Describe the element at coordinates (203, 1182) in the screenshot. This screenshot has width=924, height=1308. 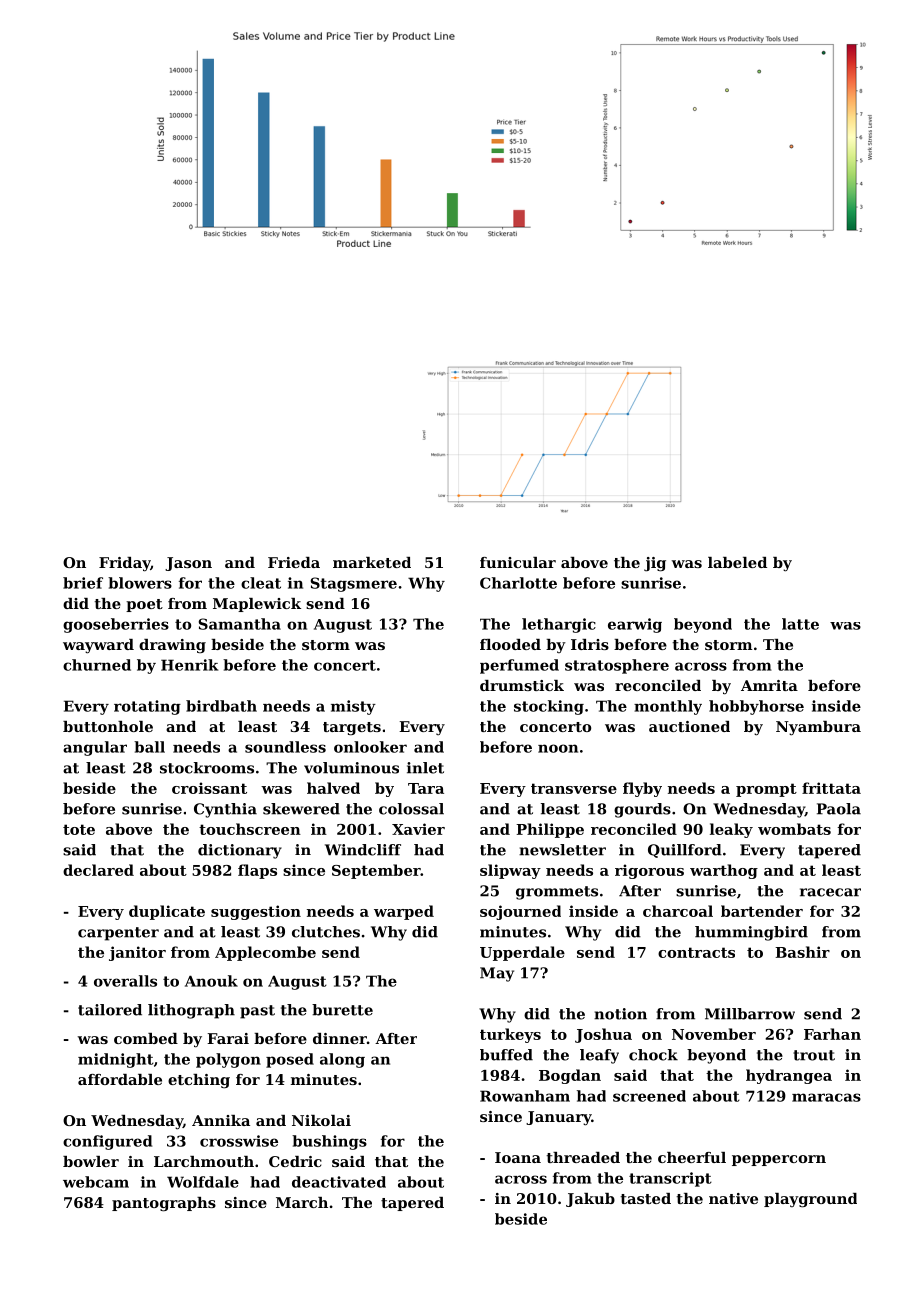
I see `Wolfdale` at that location.
